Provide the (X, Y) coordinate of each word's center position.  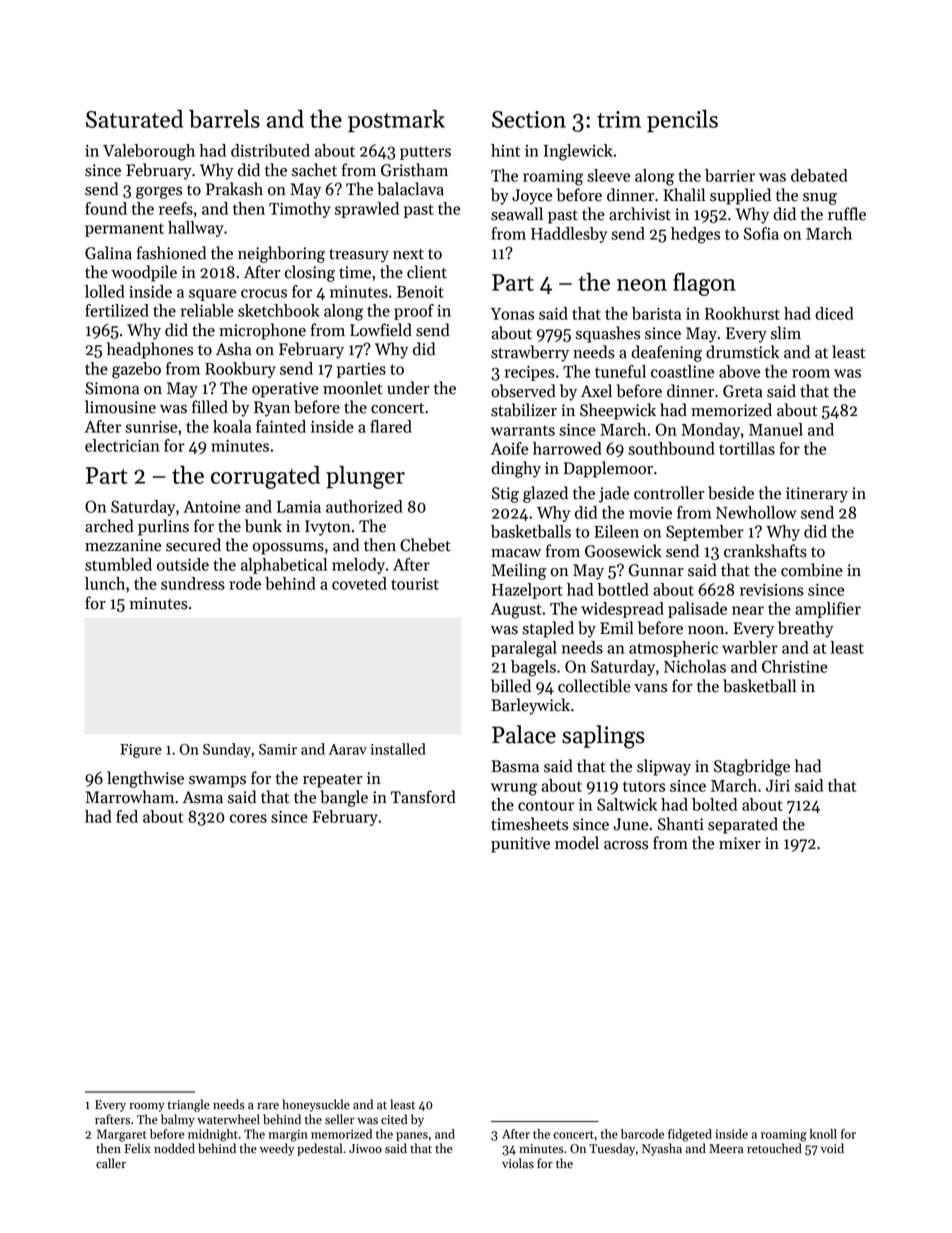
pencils (682, 121)
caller (111, 1163)
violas (518, 1163)
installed (398, 749)
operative (285, 390)
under (408, 388)
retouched (774, 1148)
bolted (714, 804)
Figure (140, 751)
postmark (396, 121)
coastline (682, 371)
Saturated (134, 119)
